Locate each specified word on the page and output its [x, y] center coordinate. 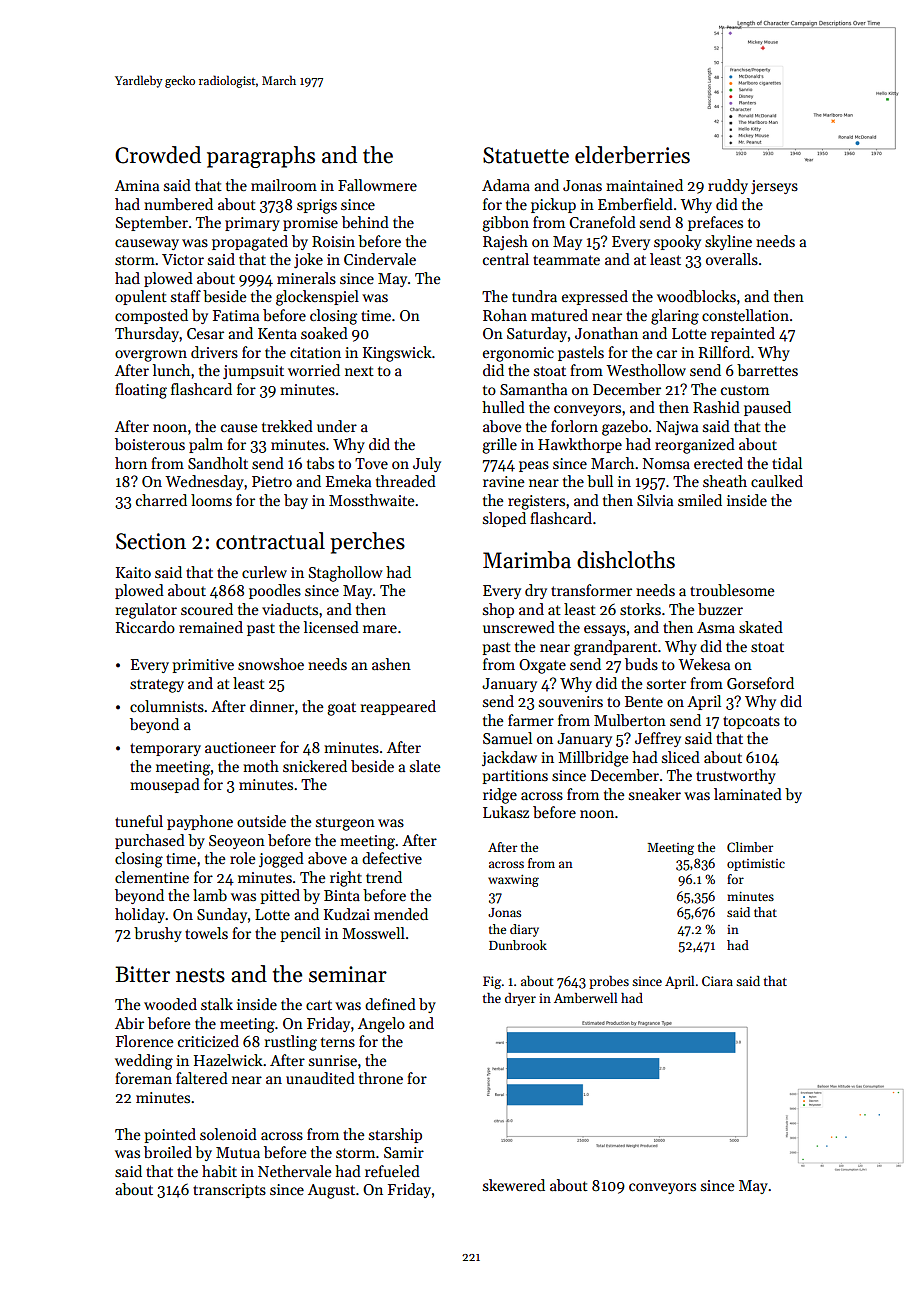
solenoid [228, 1134]
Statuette [526, 155]
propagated [250, 243]
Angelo [381, 1025]
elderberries [632, 155]
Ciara [717, 981]
